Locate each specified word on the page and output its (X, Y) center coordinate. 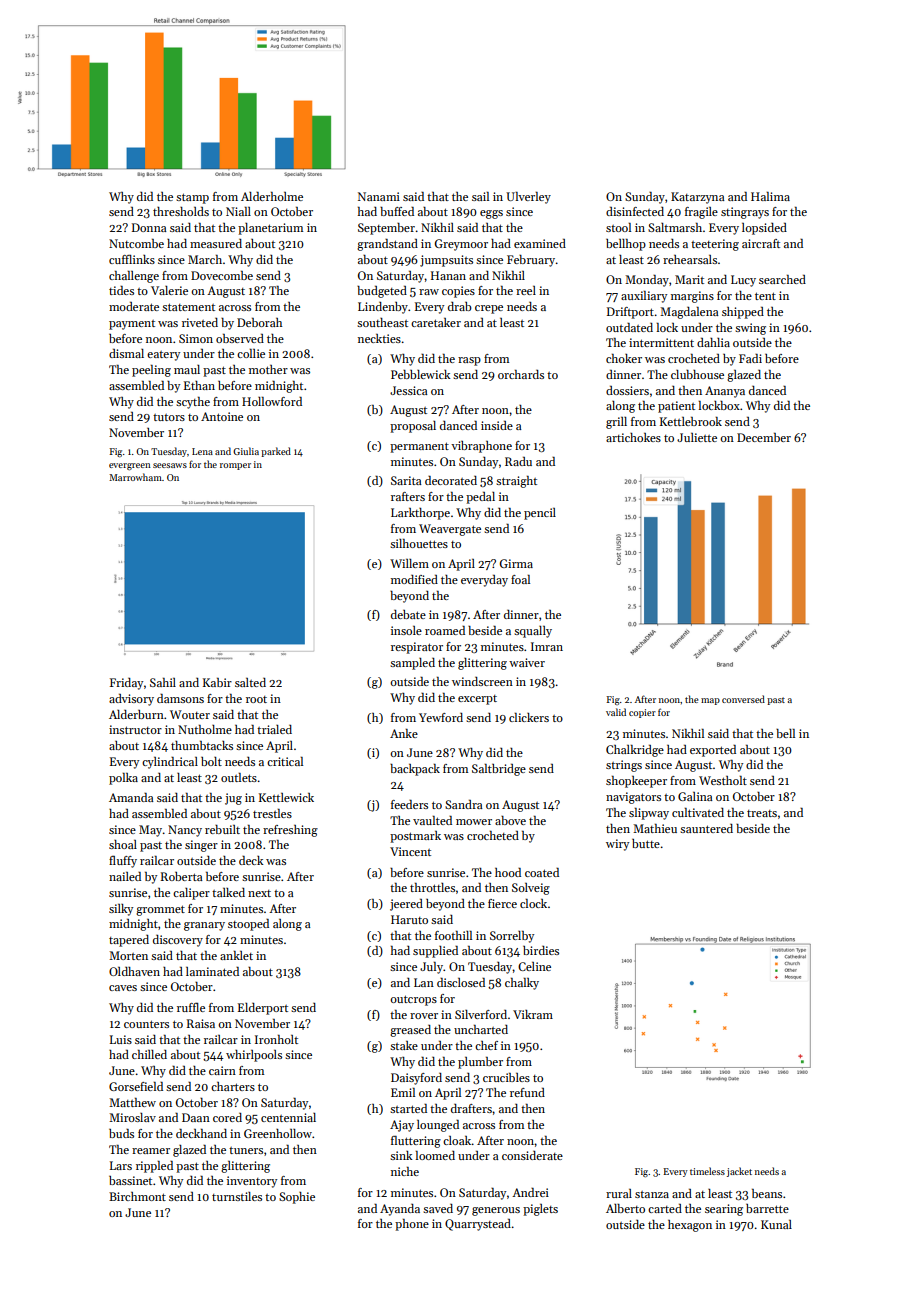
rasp (469, 361)
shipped (743, 313)
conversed (743, 699)
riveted (200, 322)
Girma (516, 563)
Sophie (297, 1198)
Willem (409, 563)
